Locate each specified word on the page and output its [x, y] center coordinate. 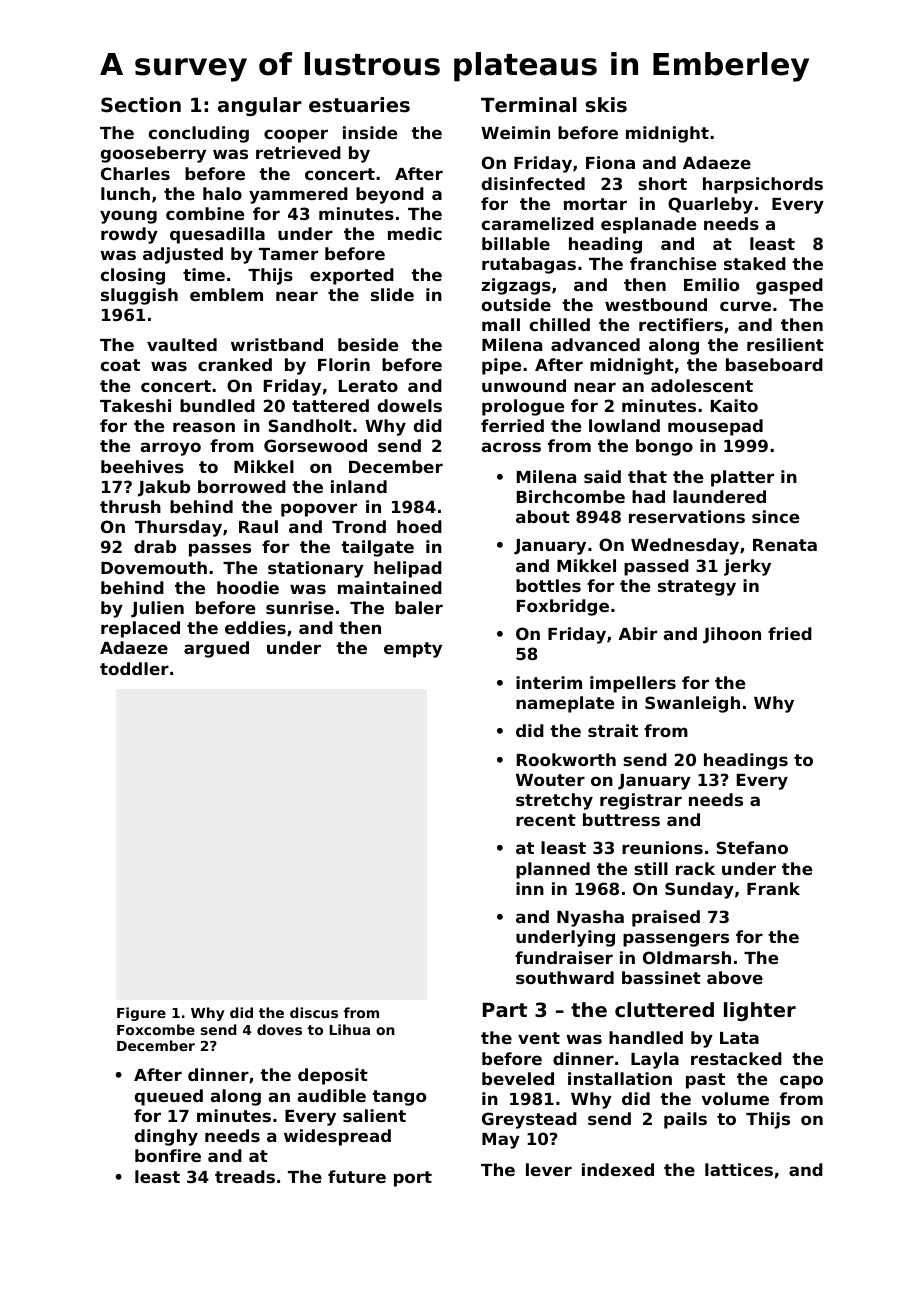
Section [141, 105]
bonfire [168, 1155]
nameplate [565, 704]
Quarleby [710, 205]
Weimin [515, 132]
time [204, 274]
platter [742, 478]
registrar [641, 801]
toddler [134, 668]
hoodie [248, 587]
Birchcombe [571, 496]
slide [392, 294]
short [662, 183]
